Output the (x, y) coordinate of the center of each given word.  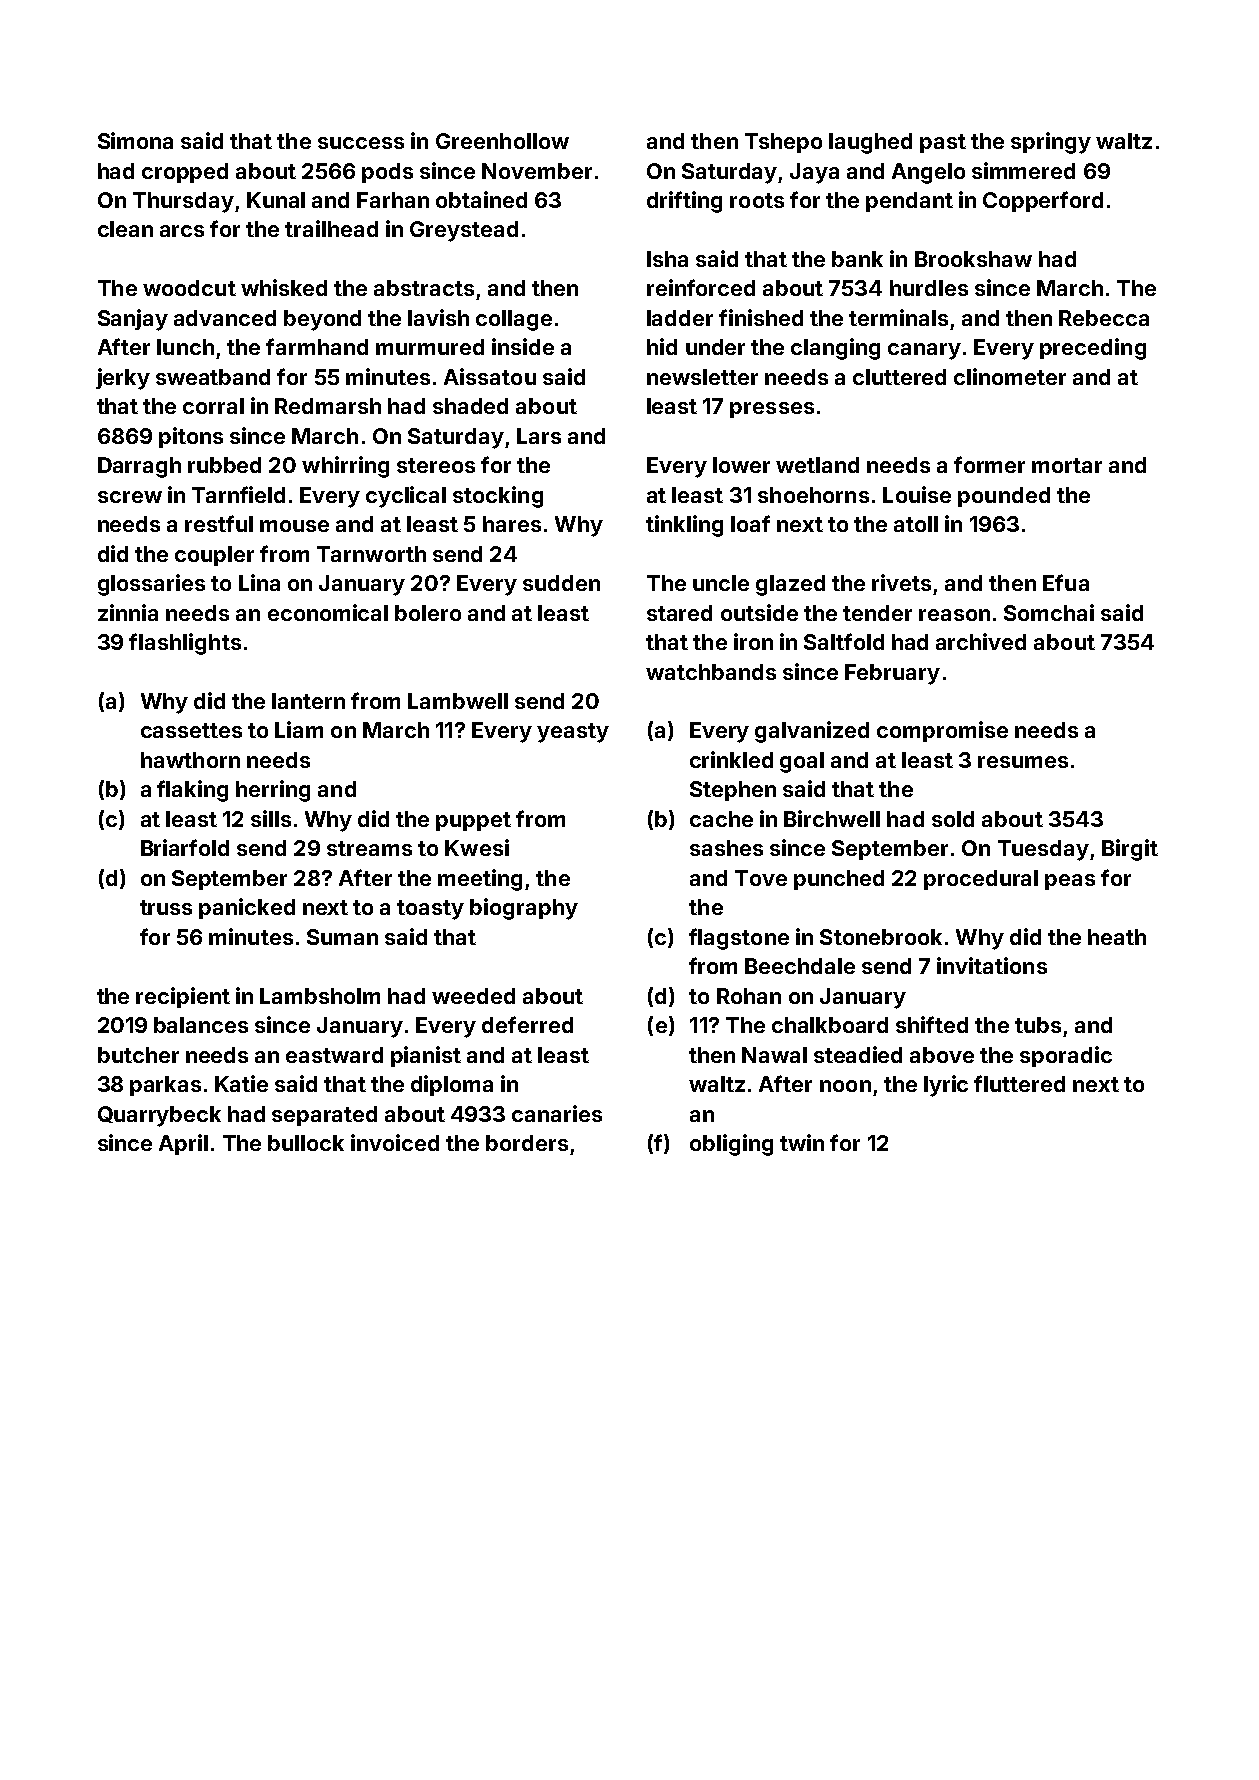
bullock (306, 1143)
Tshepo (783, 143)
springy (1051, 143)
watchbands (711, 672)
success (361, 143)
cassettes (191, 730)
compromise (942, 731)
